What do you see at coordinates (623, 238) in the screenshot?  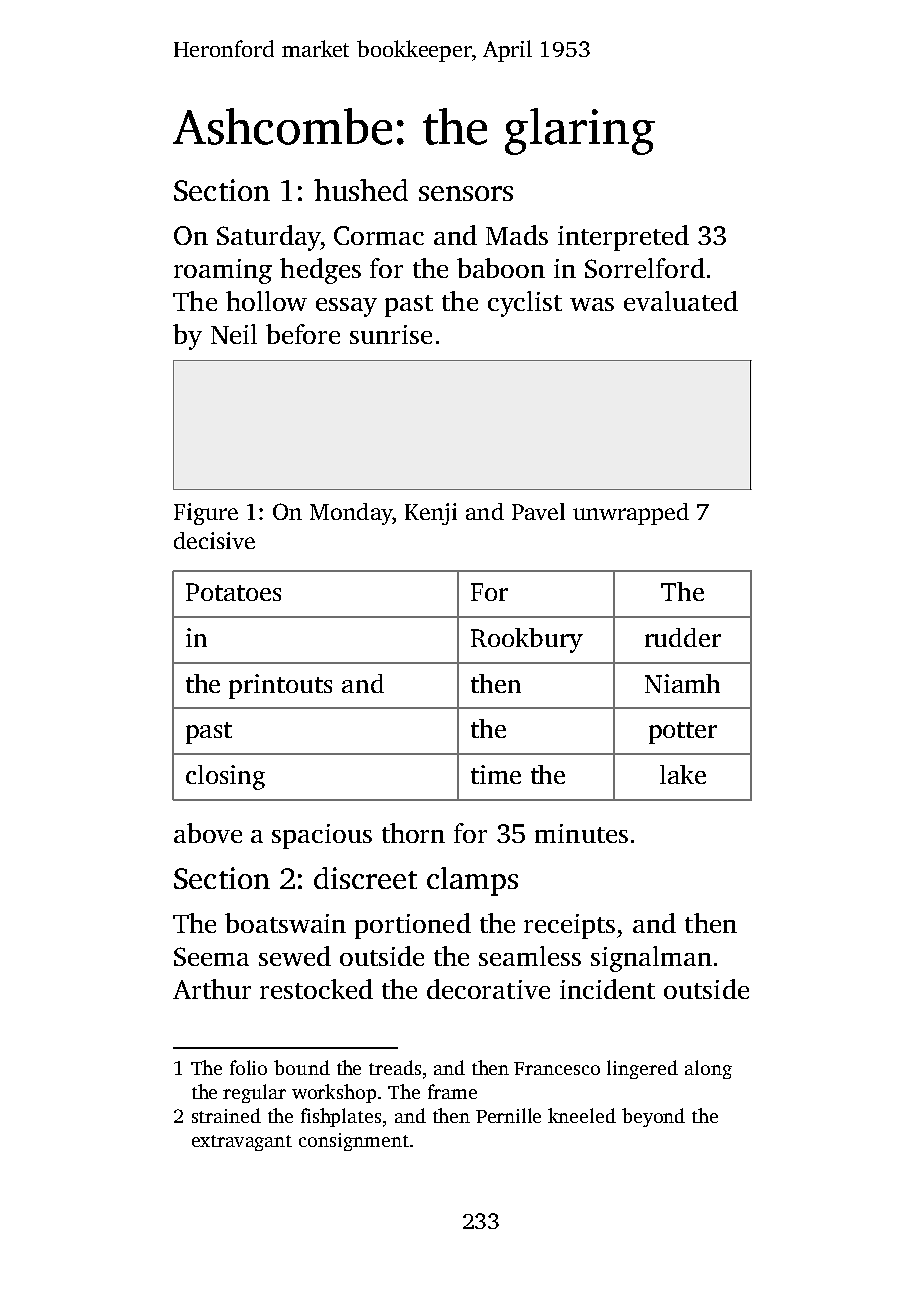 I see `interpreted` at bounding box center [623, 238].
